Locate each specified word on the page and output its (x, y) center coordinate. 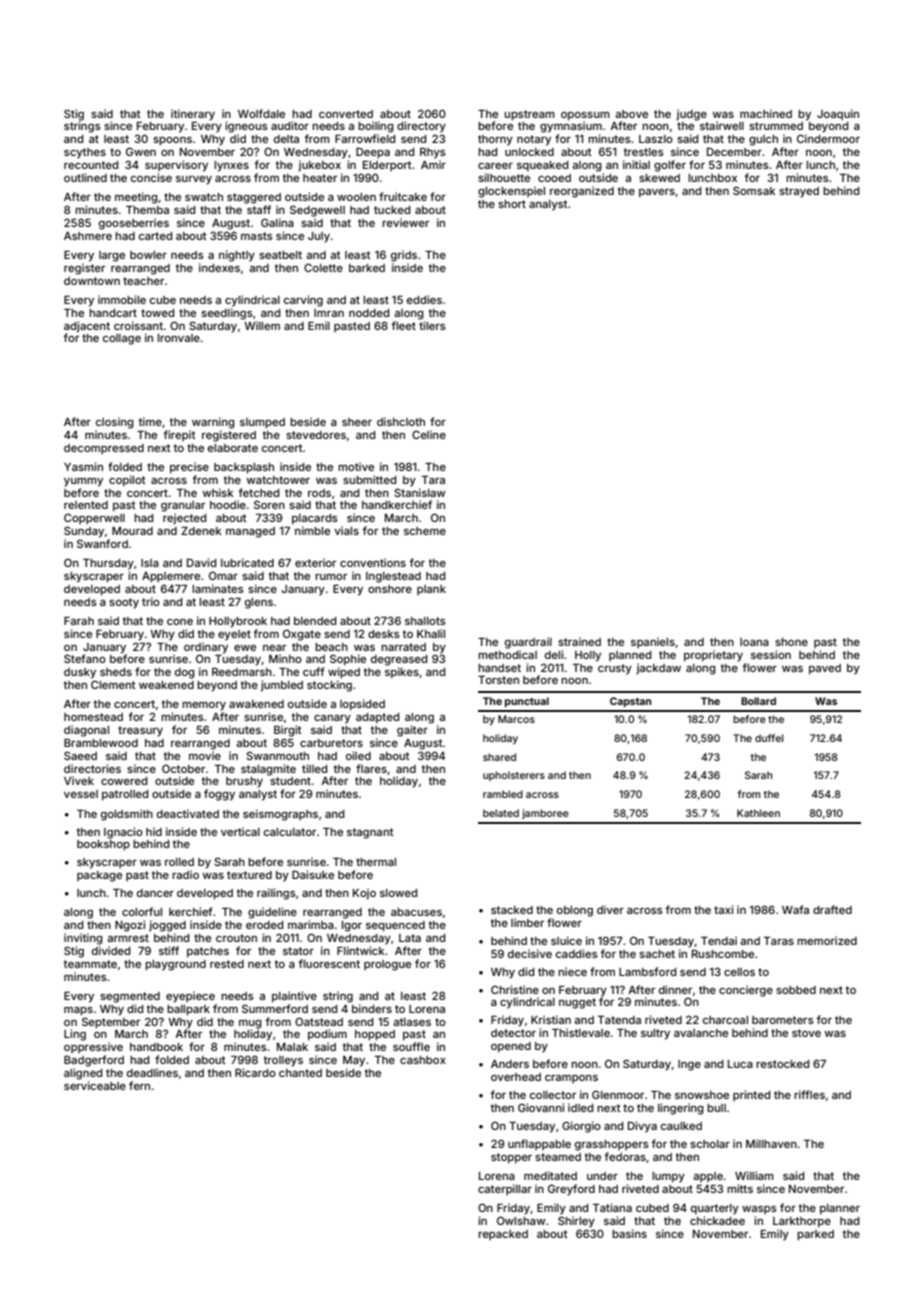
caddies (577, 953)
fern (139, 1085)
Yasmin (83, 466)
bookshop (103, 845)
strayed (799, 192)
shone (791, 642)
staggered (254, 198)
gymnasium (571, 127)
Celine (429, 434)
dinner (675, 989)
